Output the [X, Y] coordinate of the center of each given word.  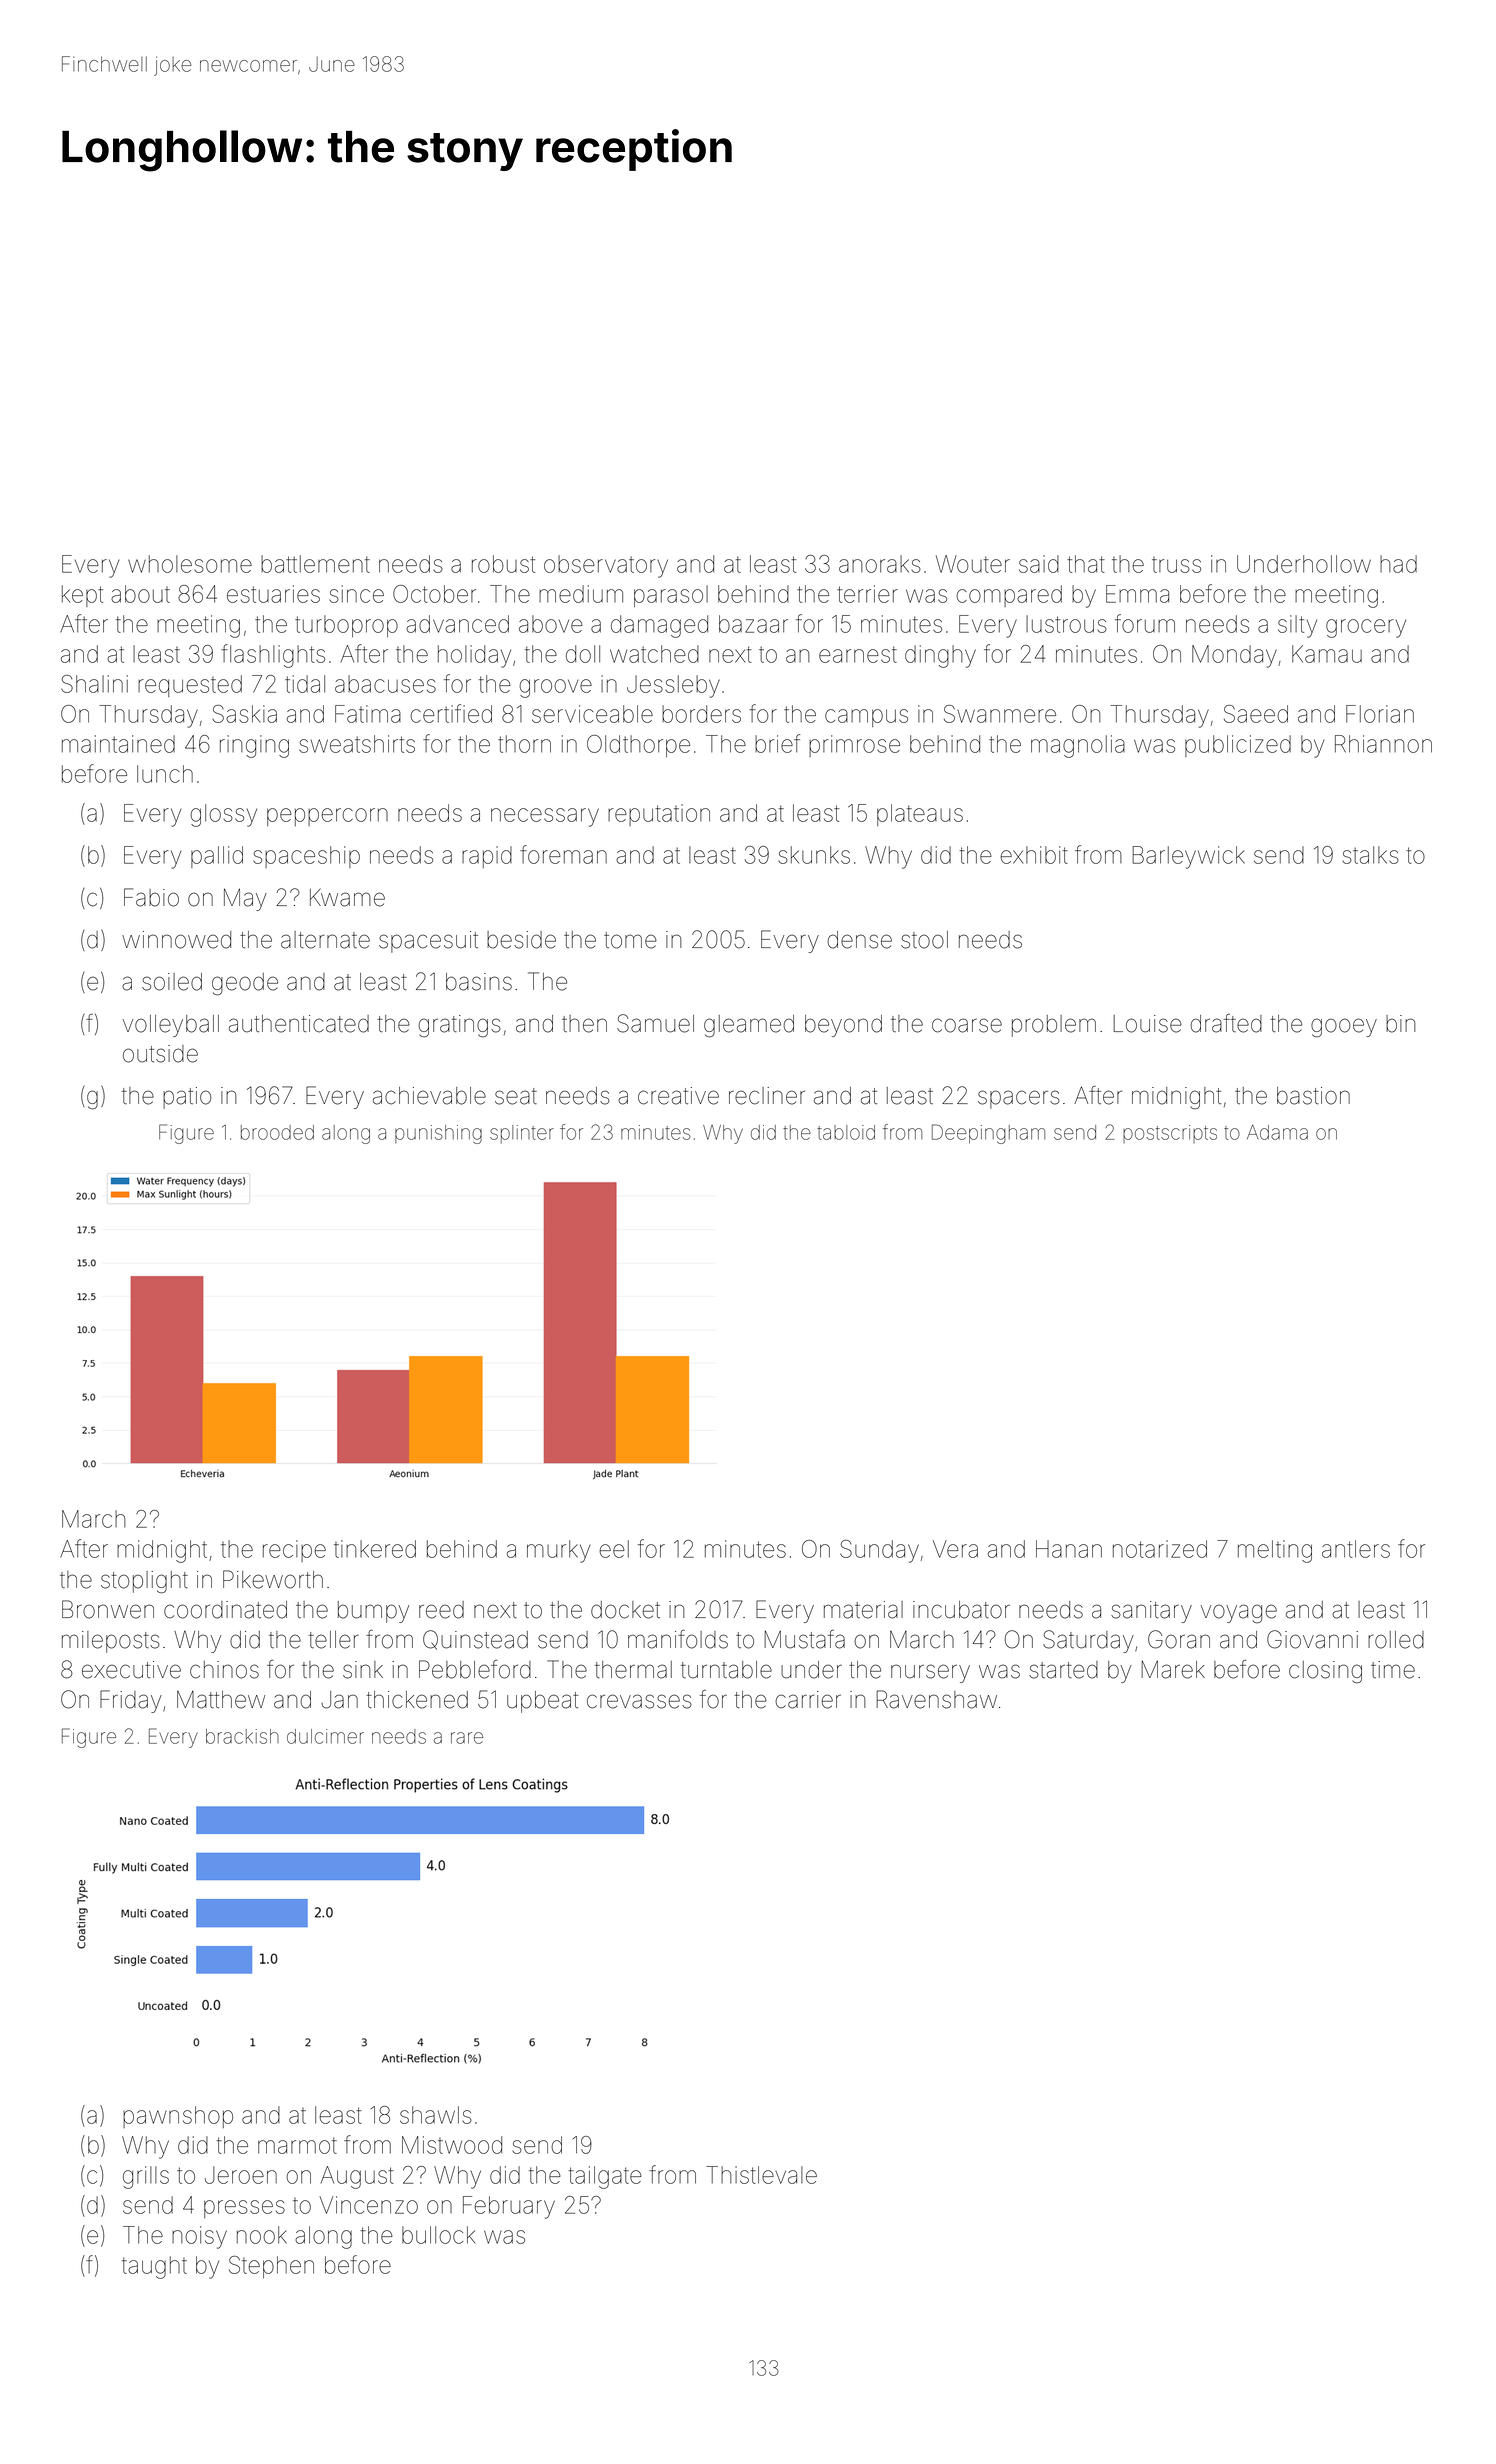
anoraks [880, 564]
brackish [242, 1736]
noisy [199, 2237]
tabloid [846, 1132]
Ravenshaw [937, 1699]
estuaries [273, 594]
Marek [1173, 1669]
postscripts [1170, 1134]
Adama [1277, 1132]
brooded [277, 1132]
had [1398, 564]
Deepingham [988, 1134]
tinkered [375, 1549]
